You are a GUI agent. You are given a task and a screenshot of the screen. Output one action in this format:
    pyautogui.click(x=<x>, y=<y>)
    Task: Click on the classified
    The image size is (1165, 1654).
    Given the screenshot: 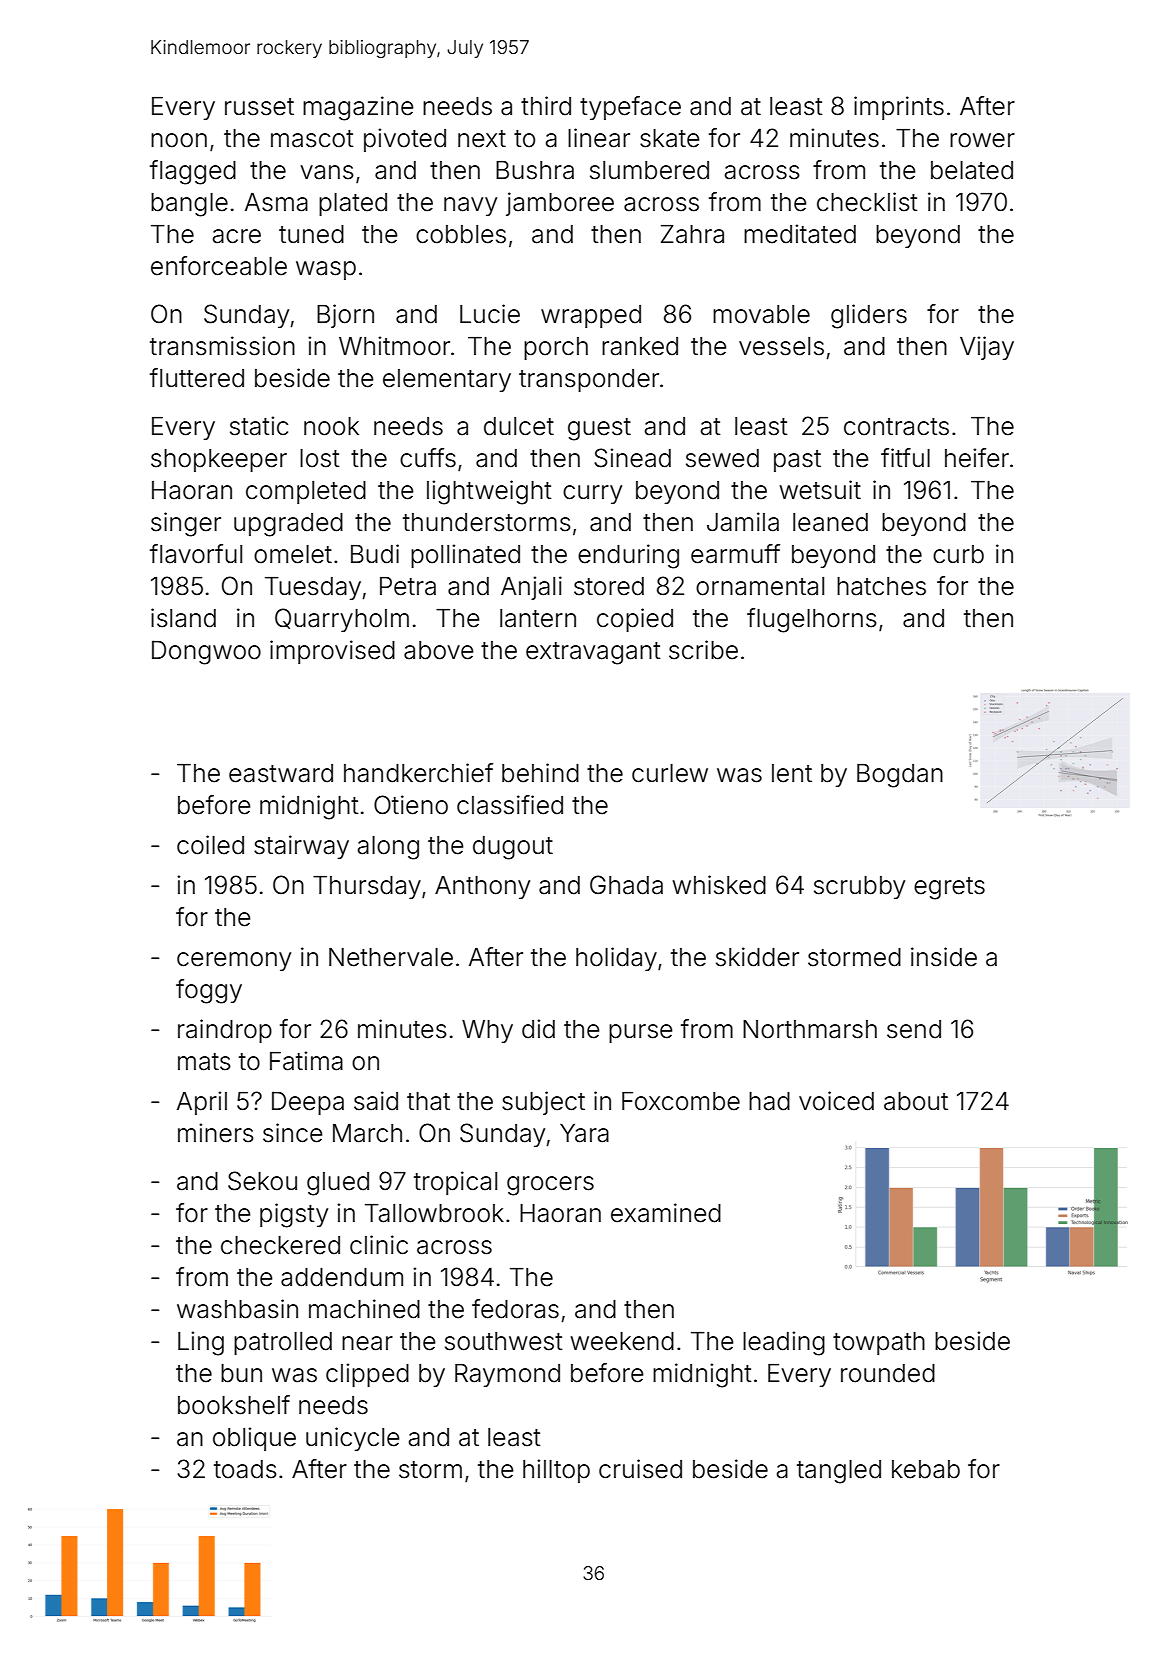 What is the action you would take?
    pyautogui.click(x=510, y=805)
